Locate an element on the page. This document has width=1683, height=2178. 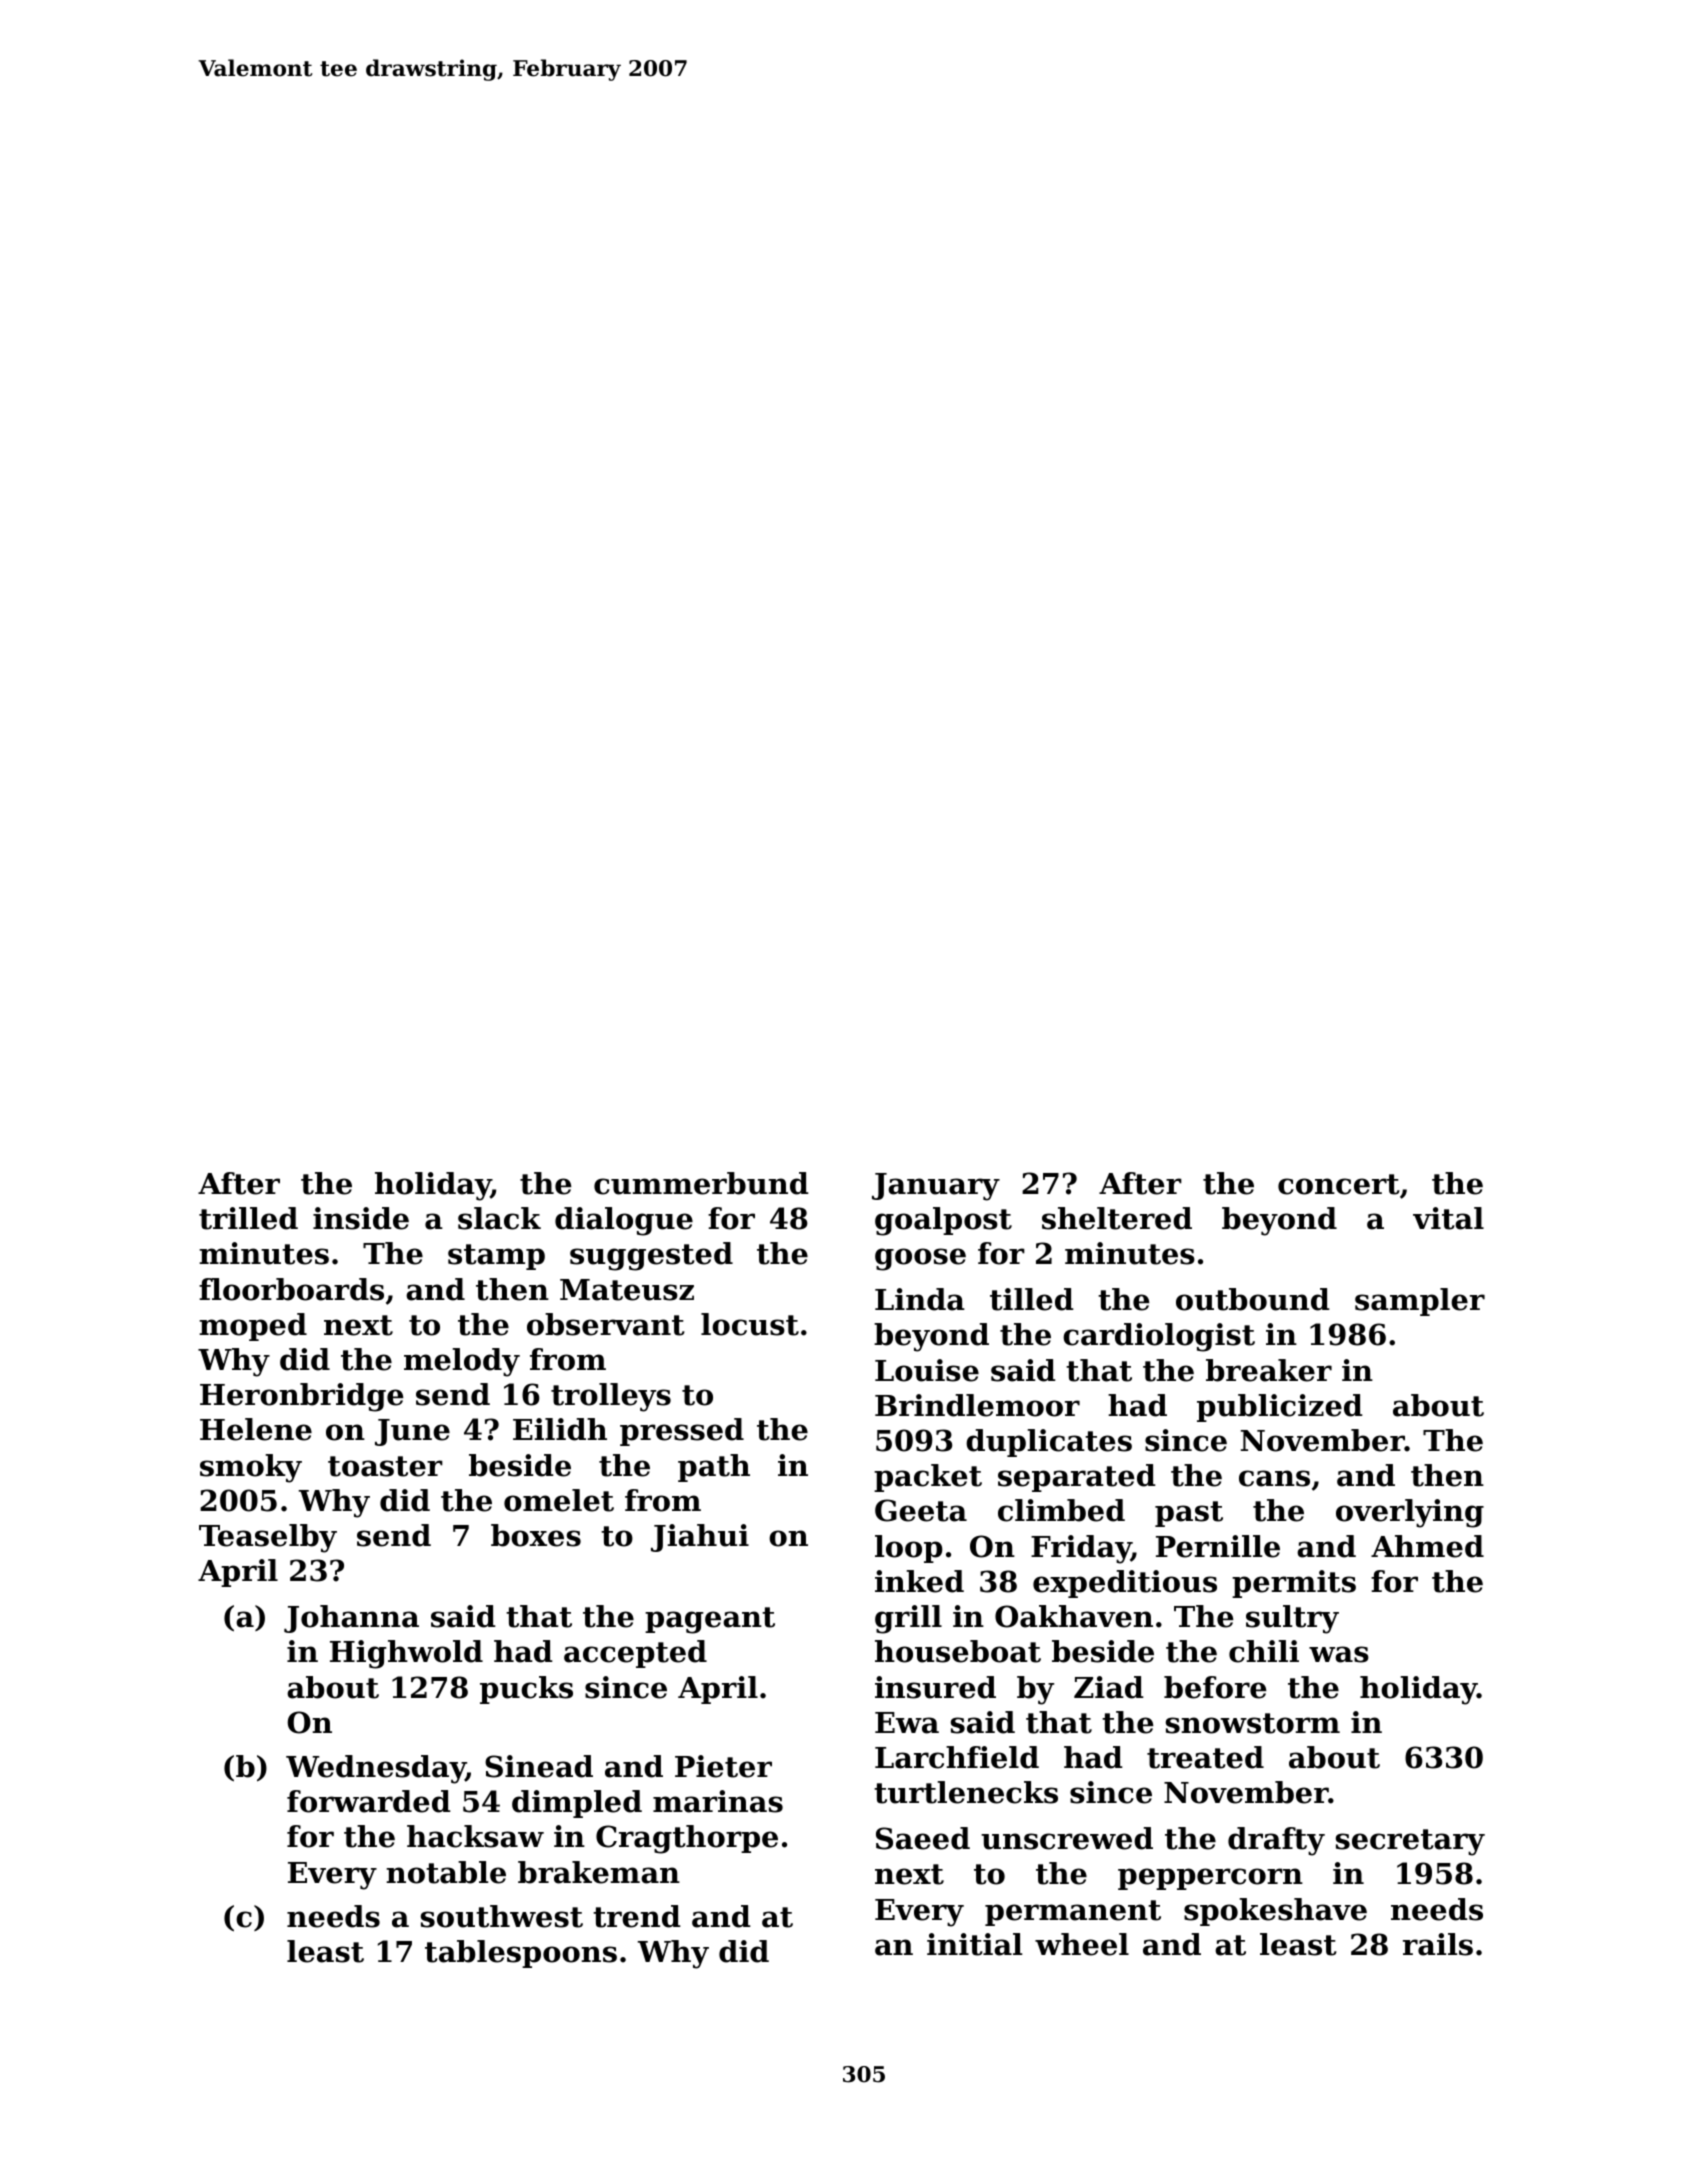
floorboards is located at coordinates (291, 1289).
